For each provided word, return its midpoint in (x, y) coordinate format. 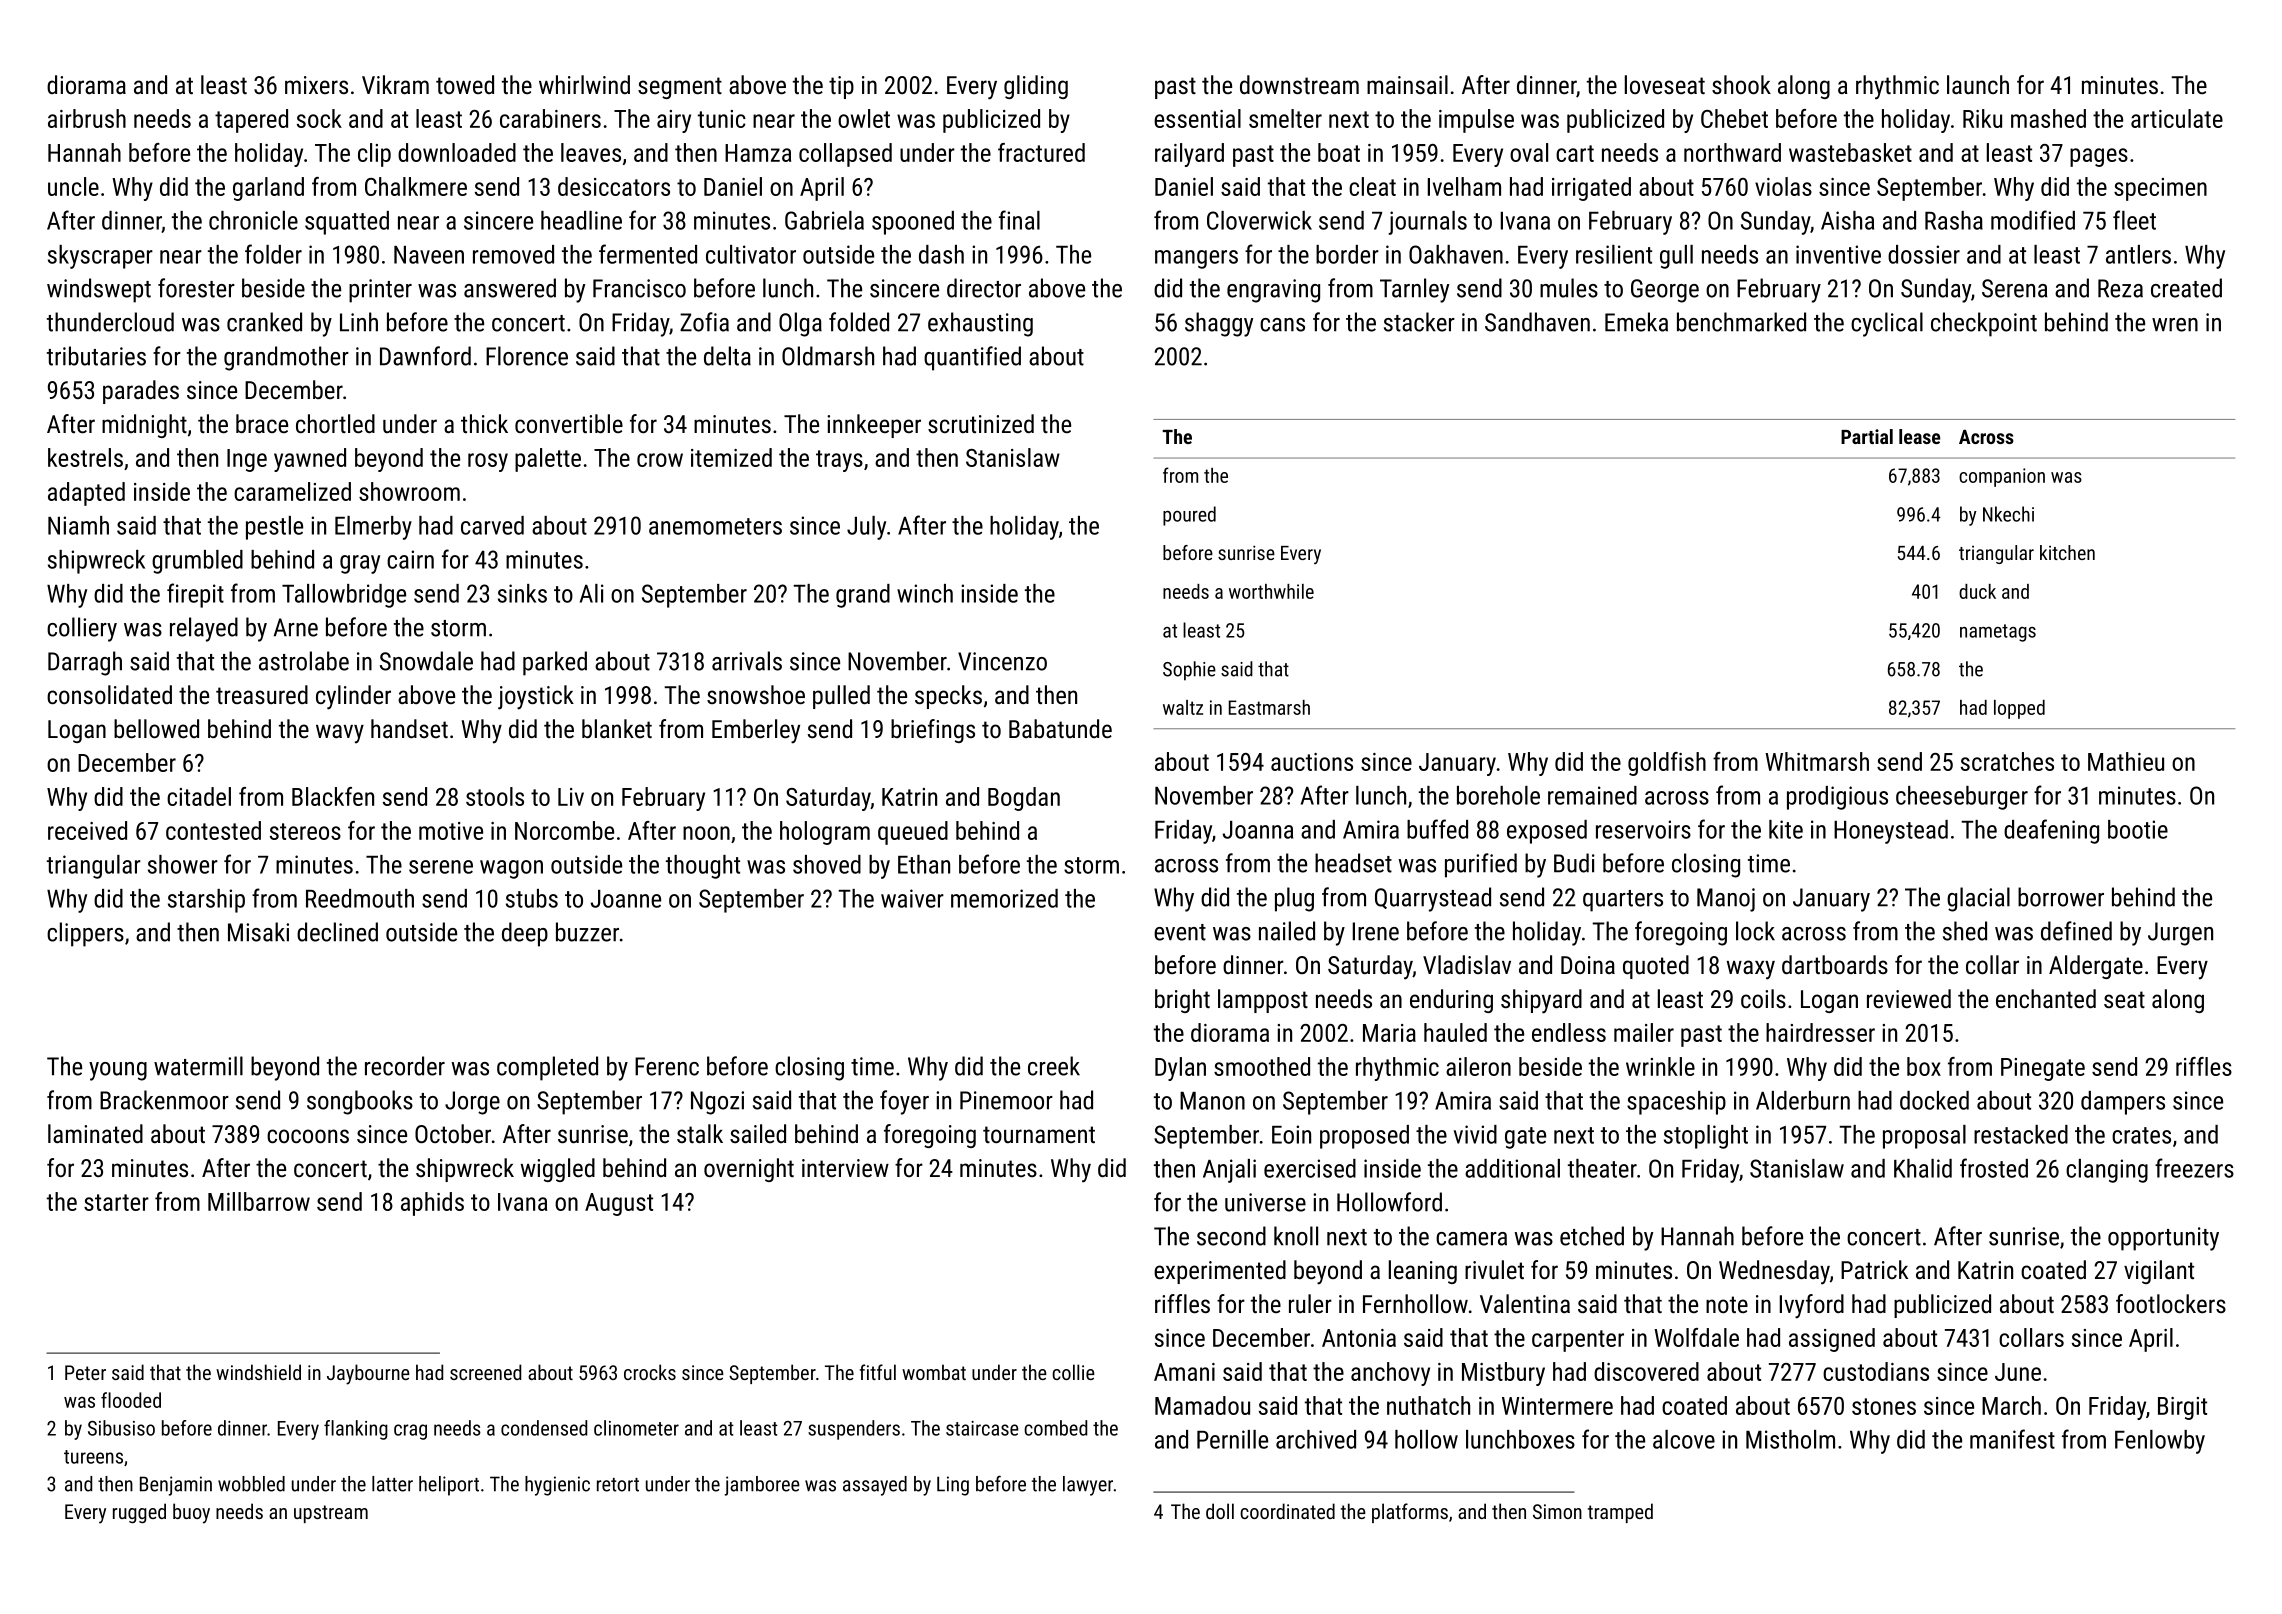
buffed (1437, 829)
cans (1282, 325)
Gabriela (824, 220)
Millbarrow (259, 1201)
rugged (139, 1513)
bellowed (156, 728)
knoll (1296, 1236)
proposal (1924, 1137)
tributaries (96, 356)
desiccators (614, 186)
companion (2002, 477)
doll (1220, 1511)
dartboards (1835, 964)
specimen (2160, 189)
